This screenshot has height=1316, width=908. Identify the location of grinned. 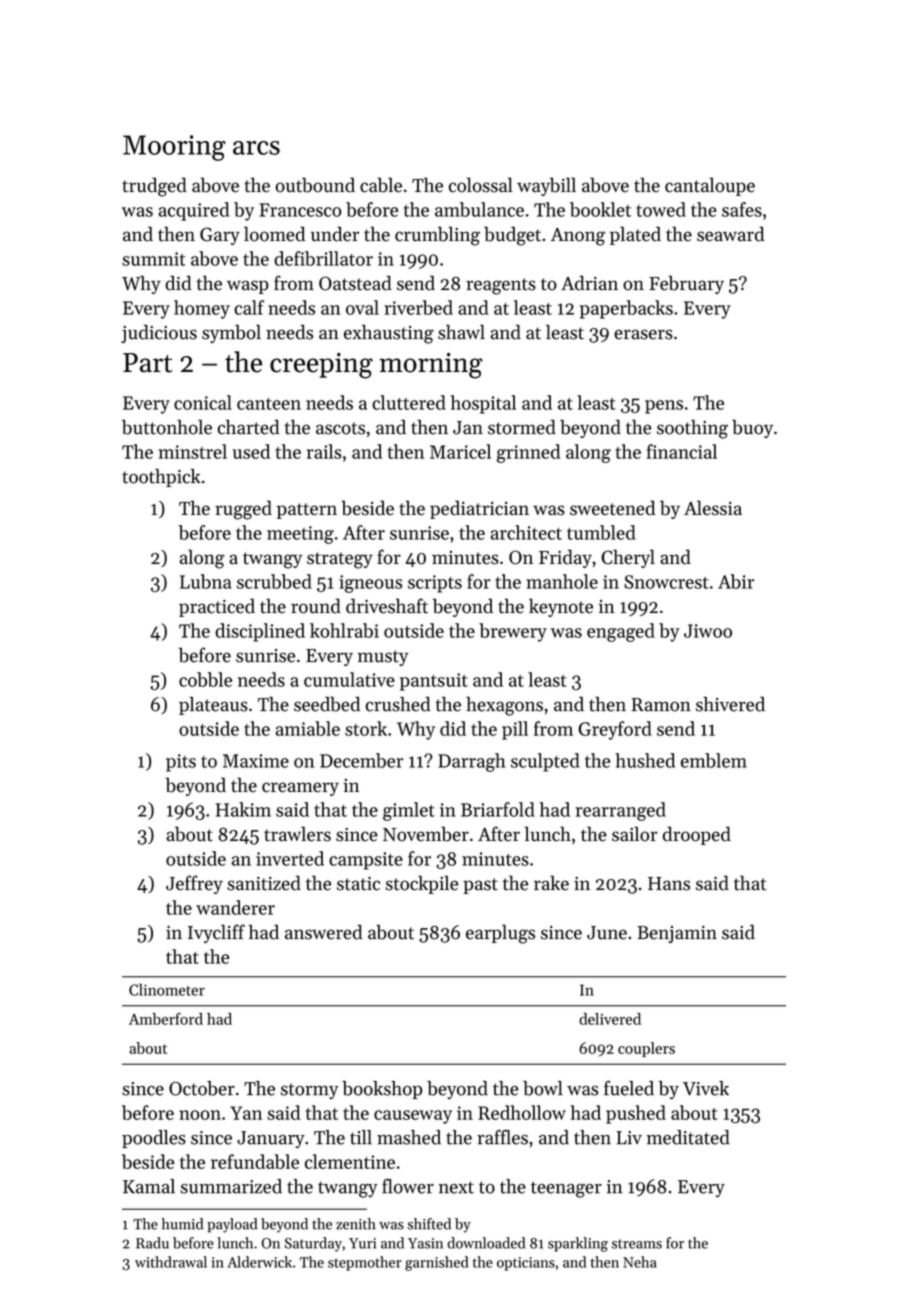
(528, 453).
